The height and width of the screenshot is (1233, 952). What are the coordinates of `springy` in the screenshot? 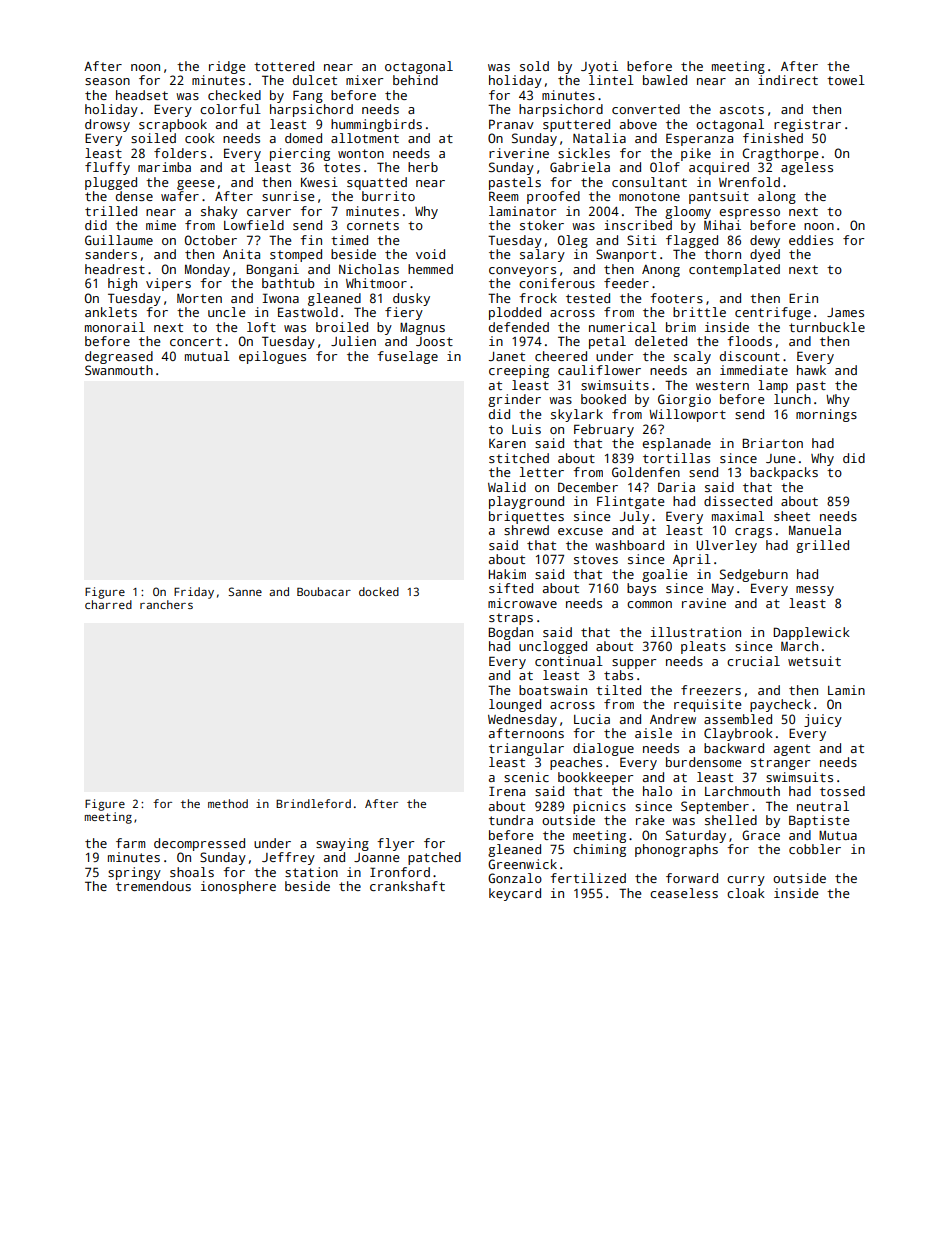 It's located at (134, 873).
